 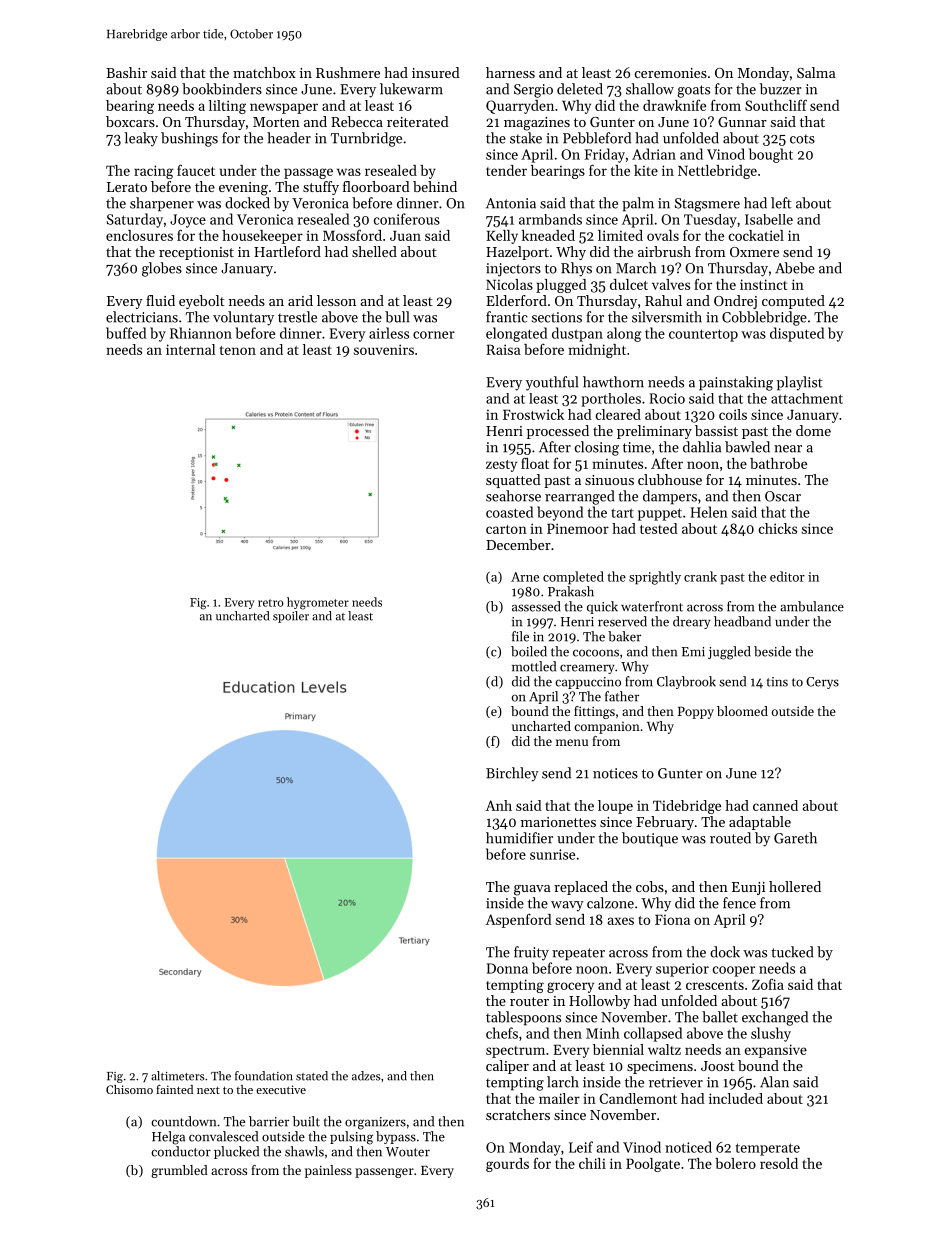 I want to click on gourds, so click(x=507, y=1165).
